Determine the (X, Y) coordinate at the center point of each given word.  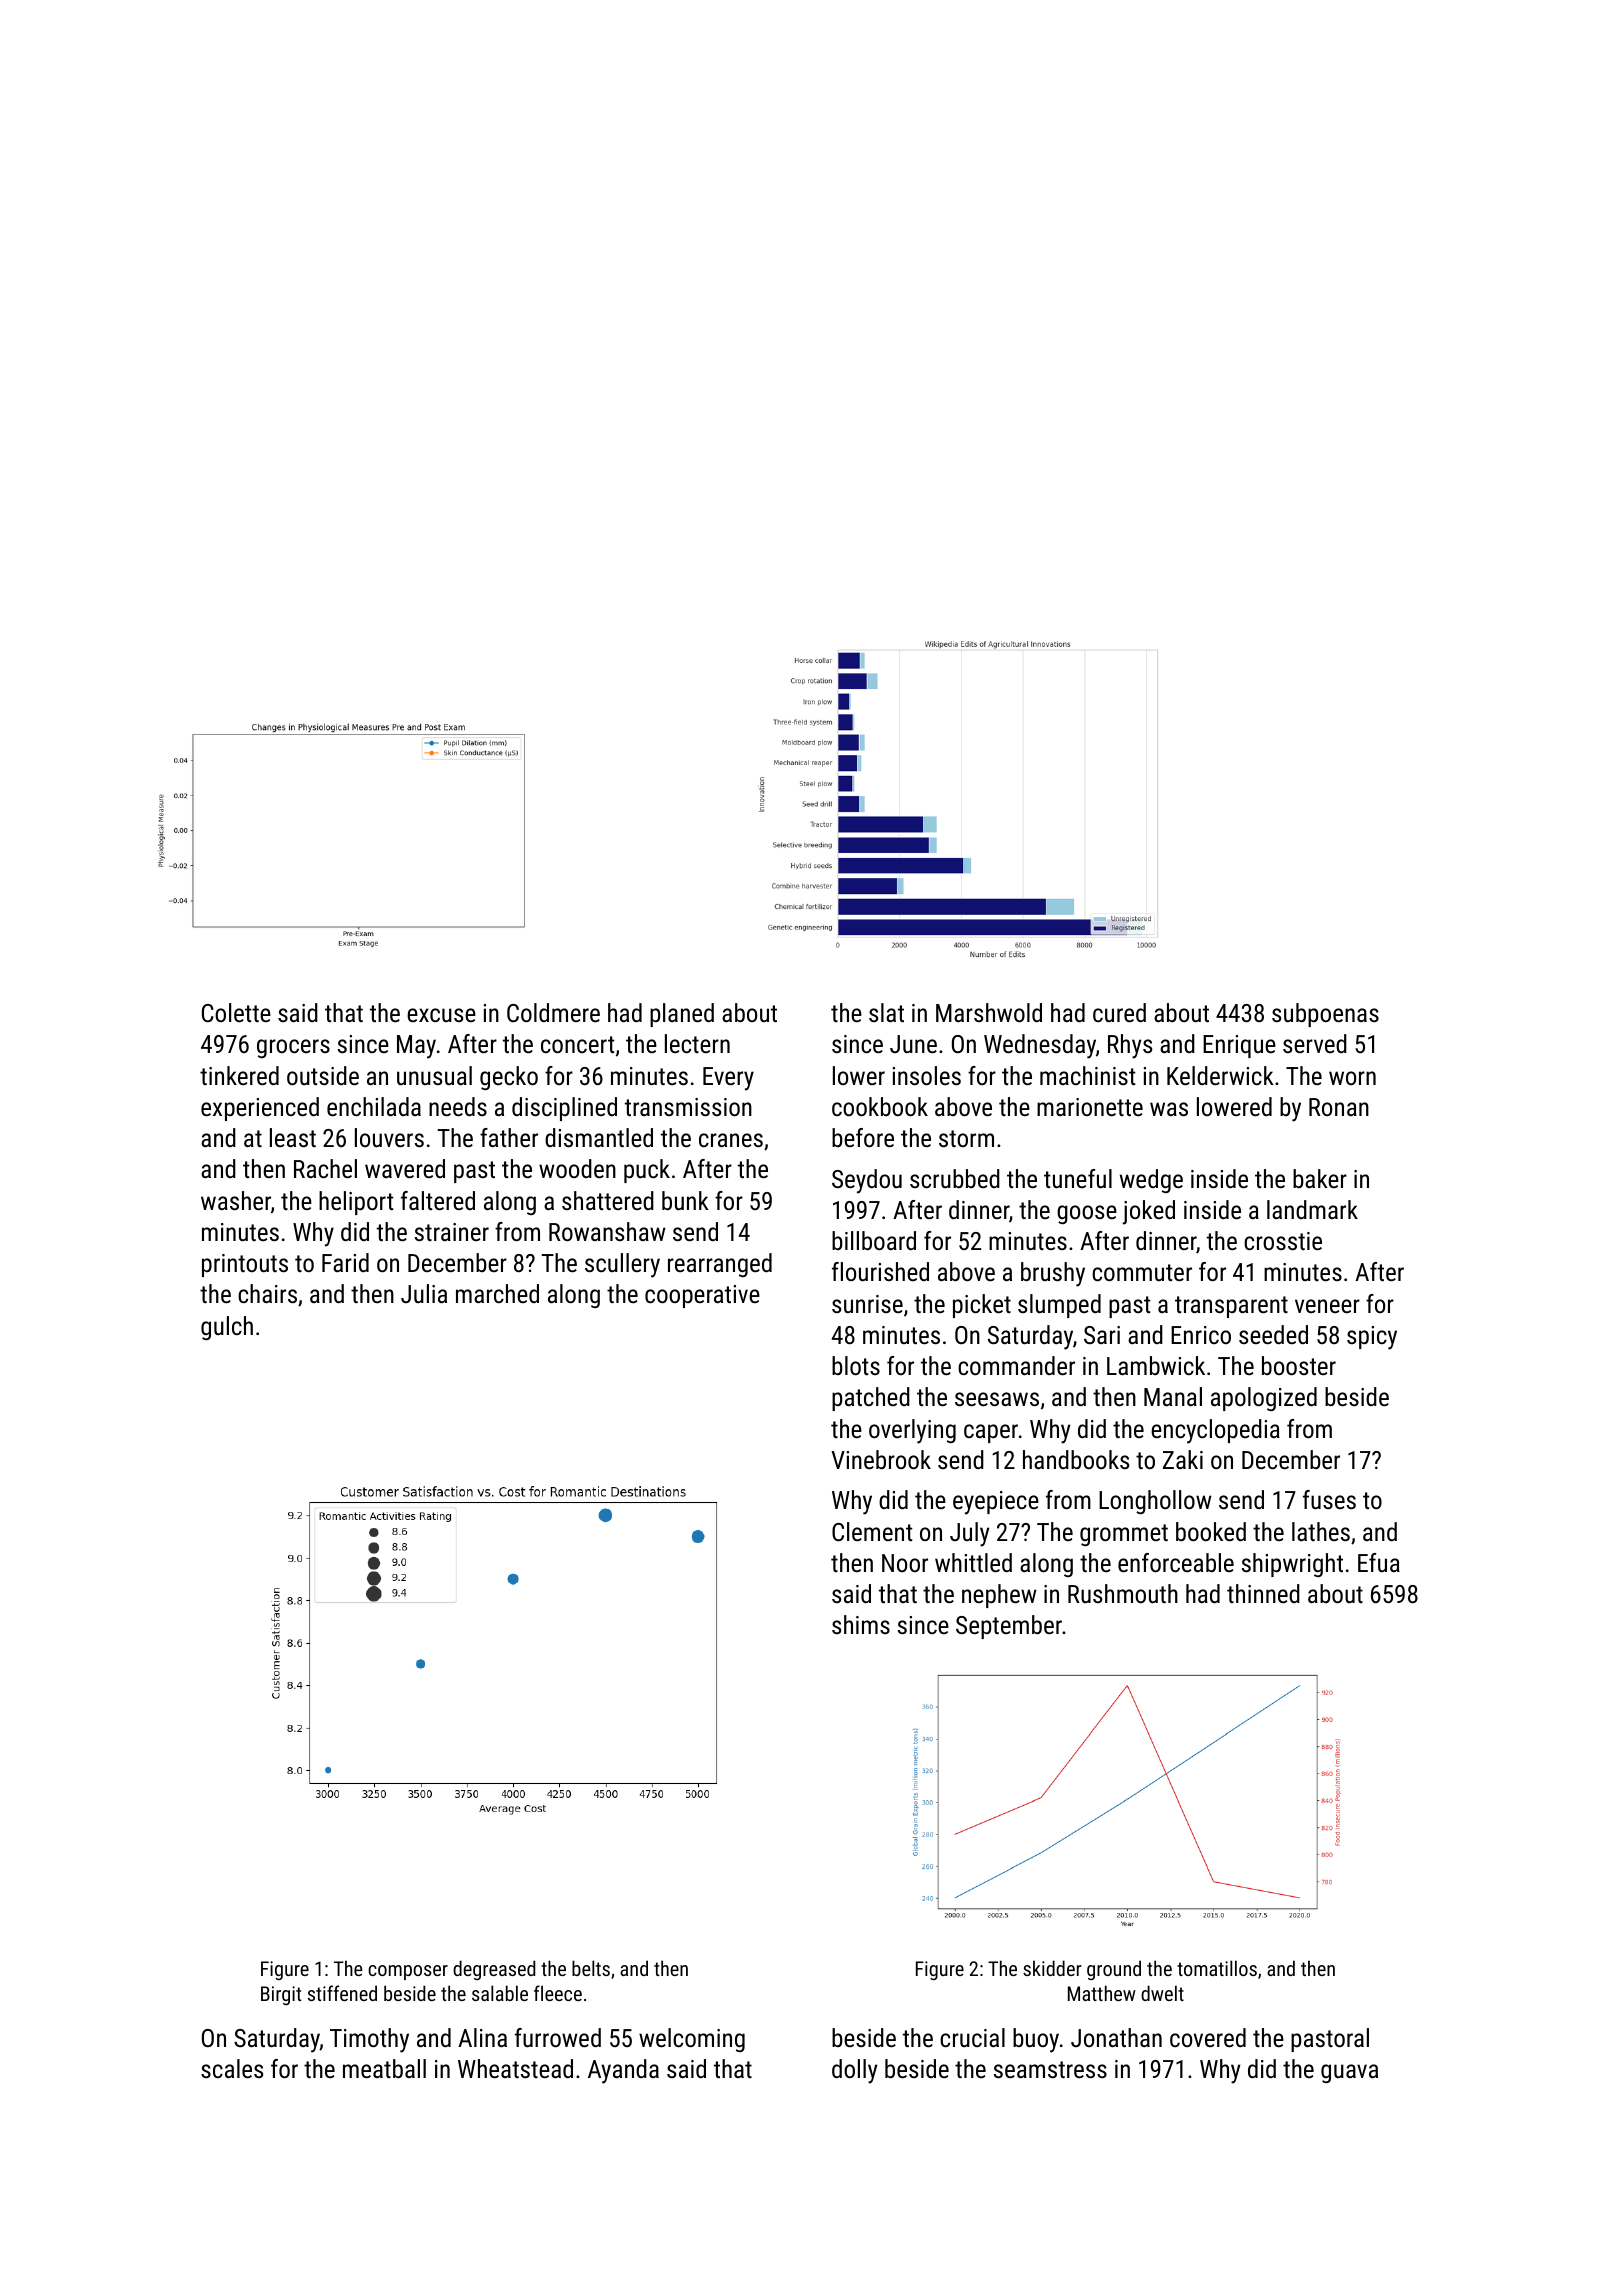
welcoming (692, 2040)
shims (861, 1624)
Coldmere (553, 1012)
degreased (494, 1970)
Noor (905, 1563)
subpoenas (1325, 1015)
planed (682, 1015)
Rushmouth (1123, 1593)
